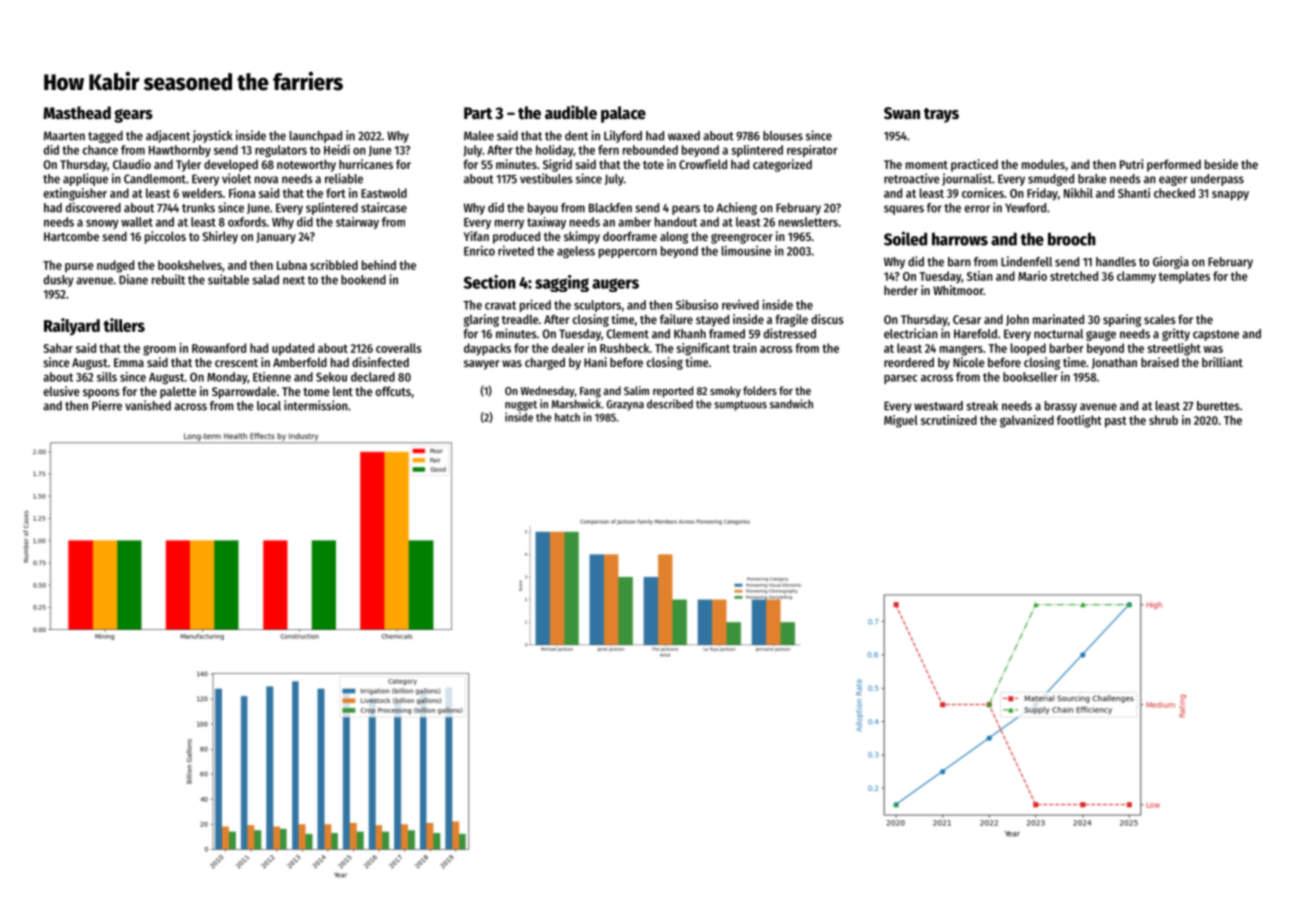 The image size is (1308, 924). Describe the element at coordinates (315, 137) in the screenshot. I see `launchpad` at that location.
